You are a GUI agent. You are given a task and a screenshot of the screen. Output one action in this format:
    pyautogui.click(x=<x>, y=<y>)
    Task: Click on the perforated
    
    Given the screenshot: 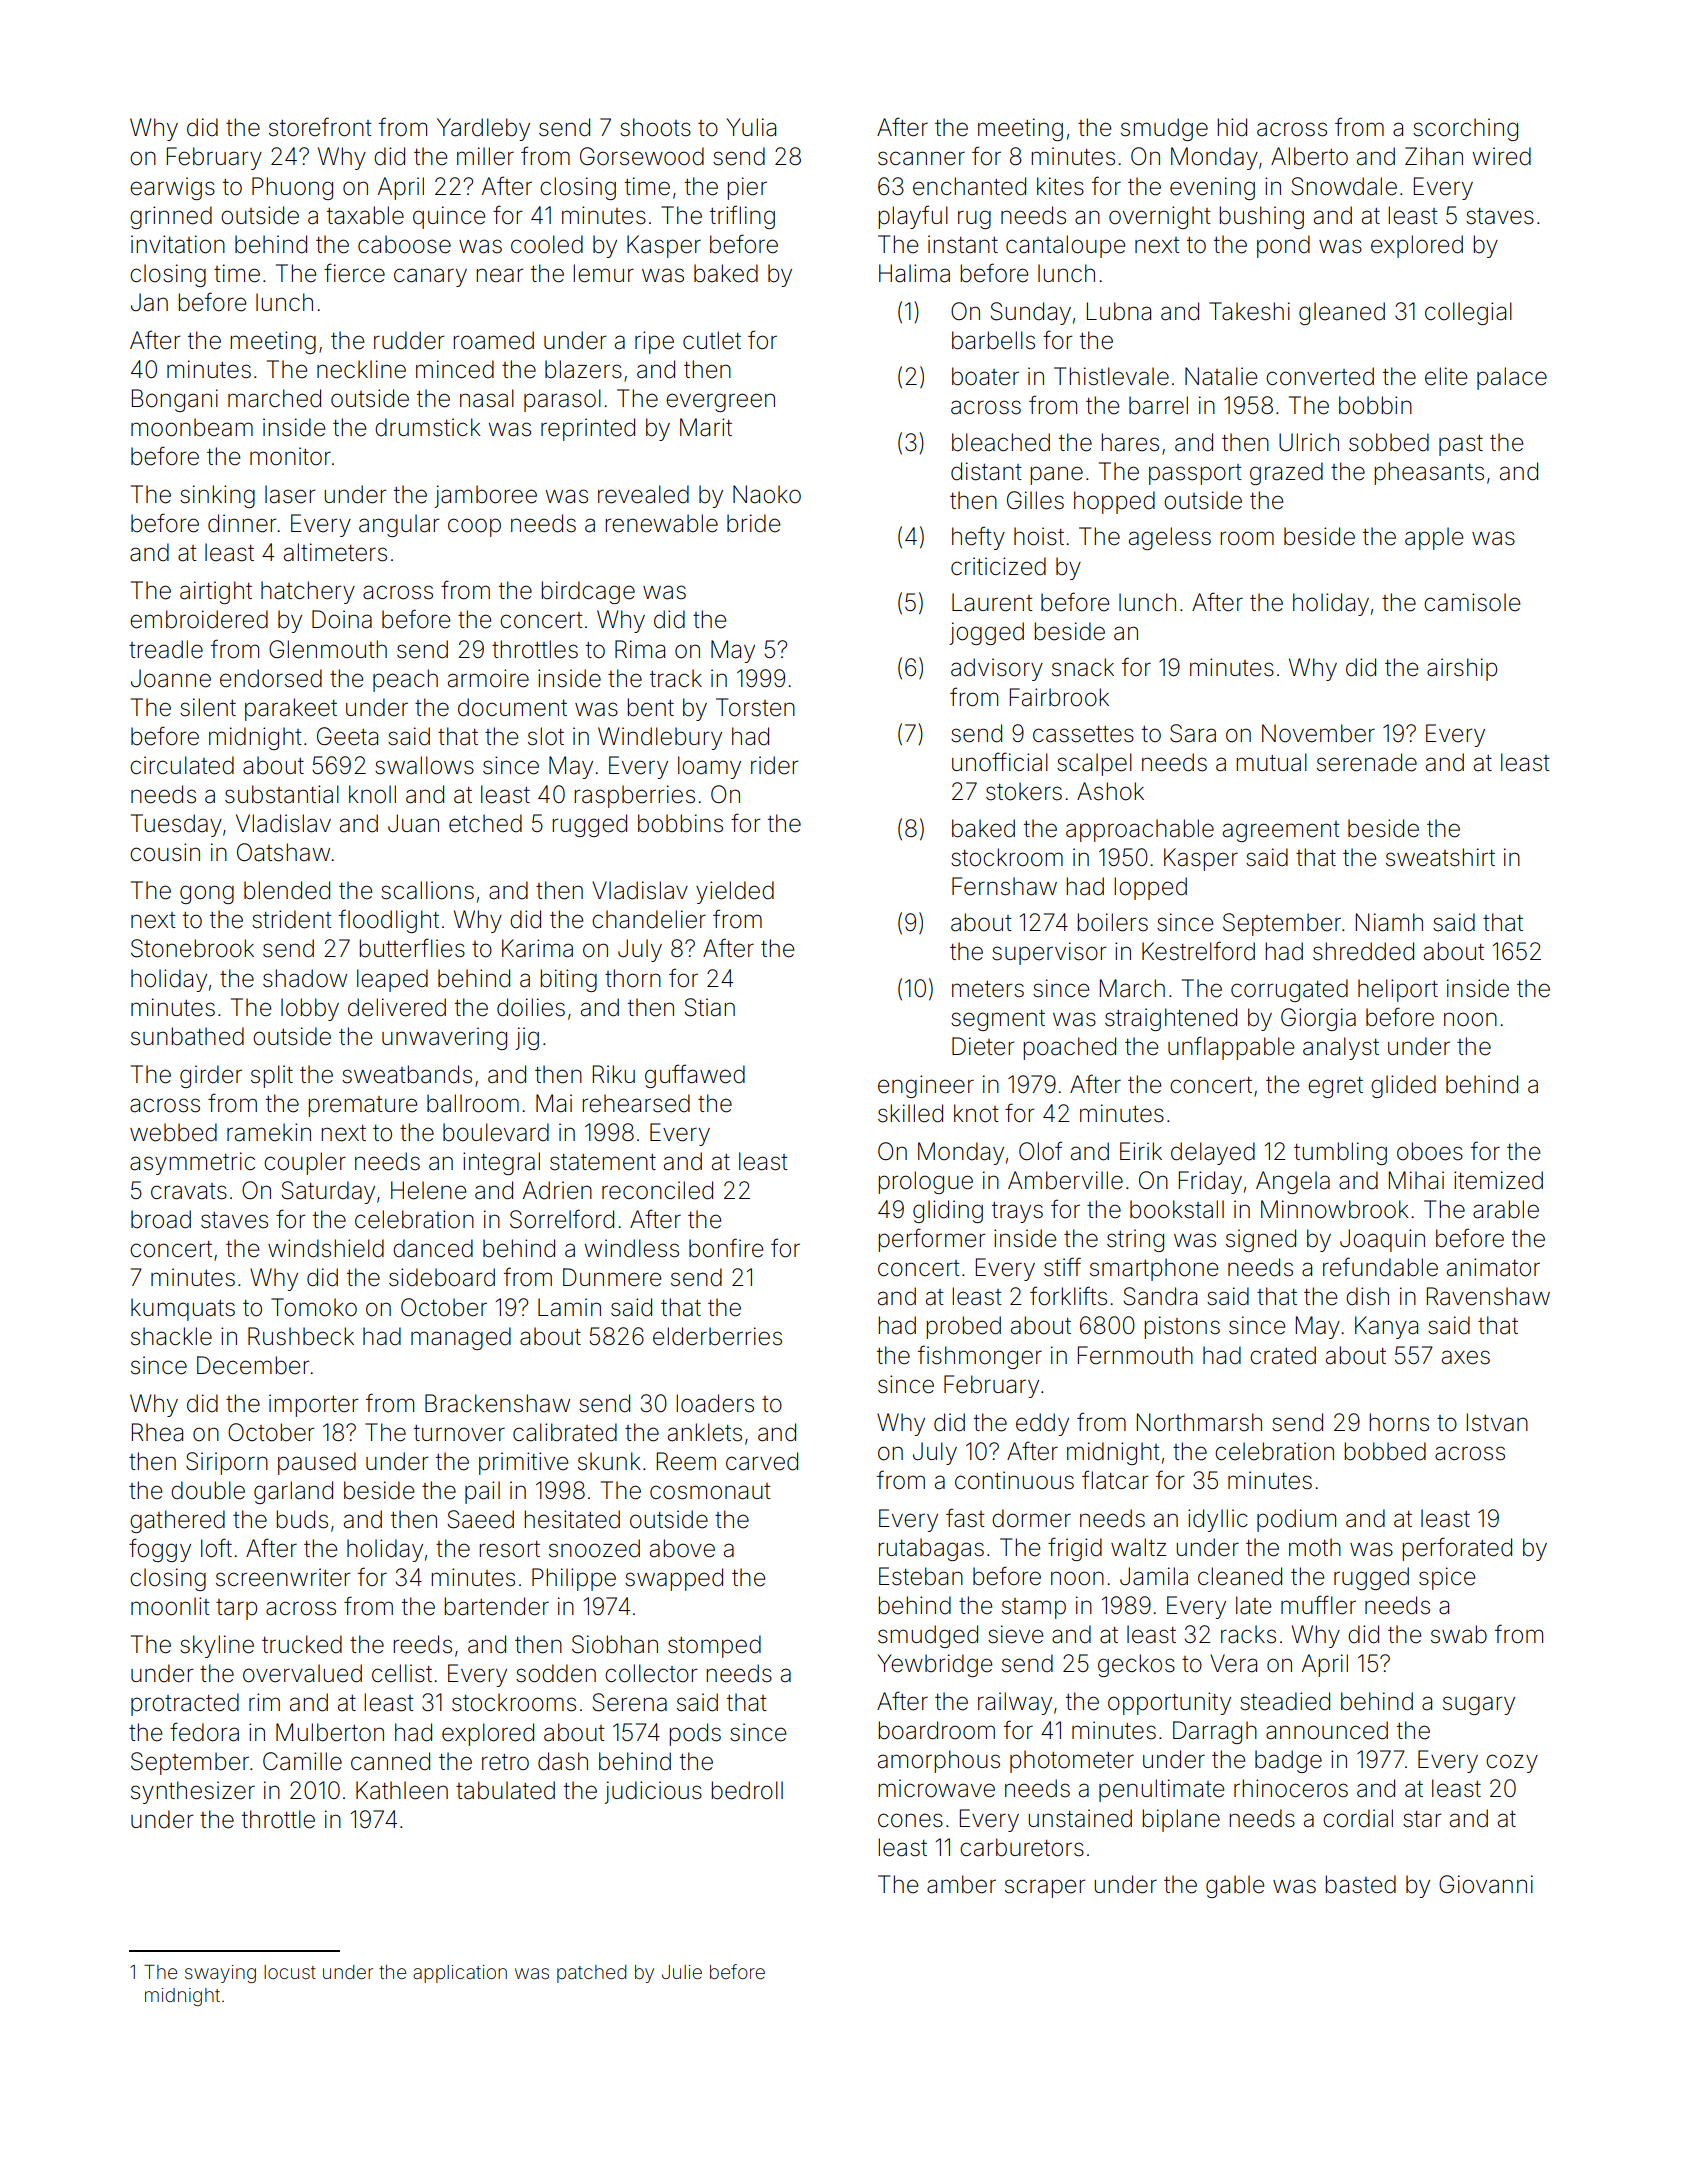 What is the action you would take?
    pyautogui.click(x=1457, y=1549)
